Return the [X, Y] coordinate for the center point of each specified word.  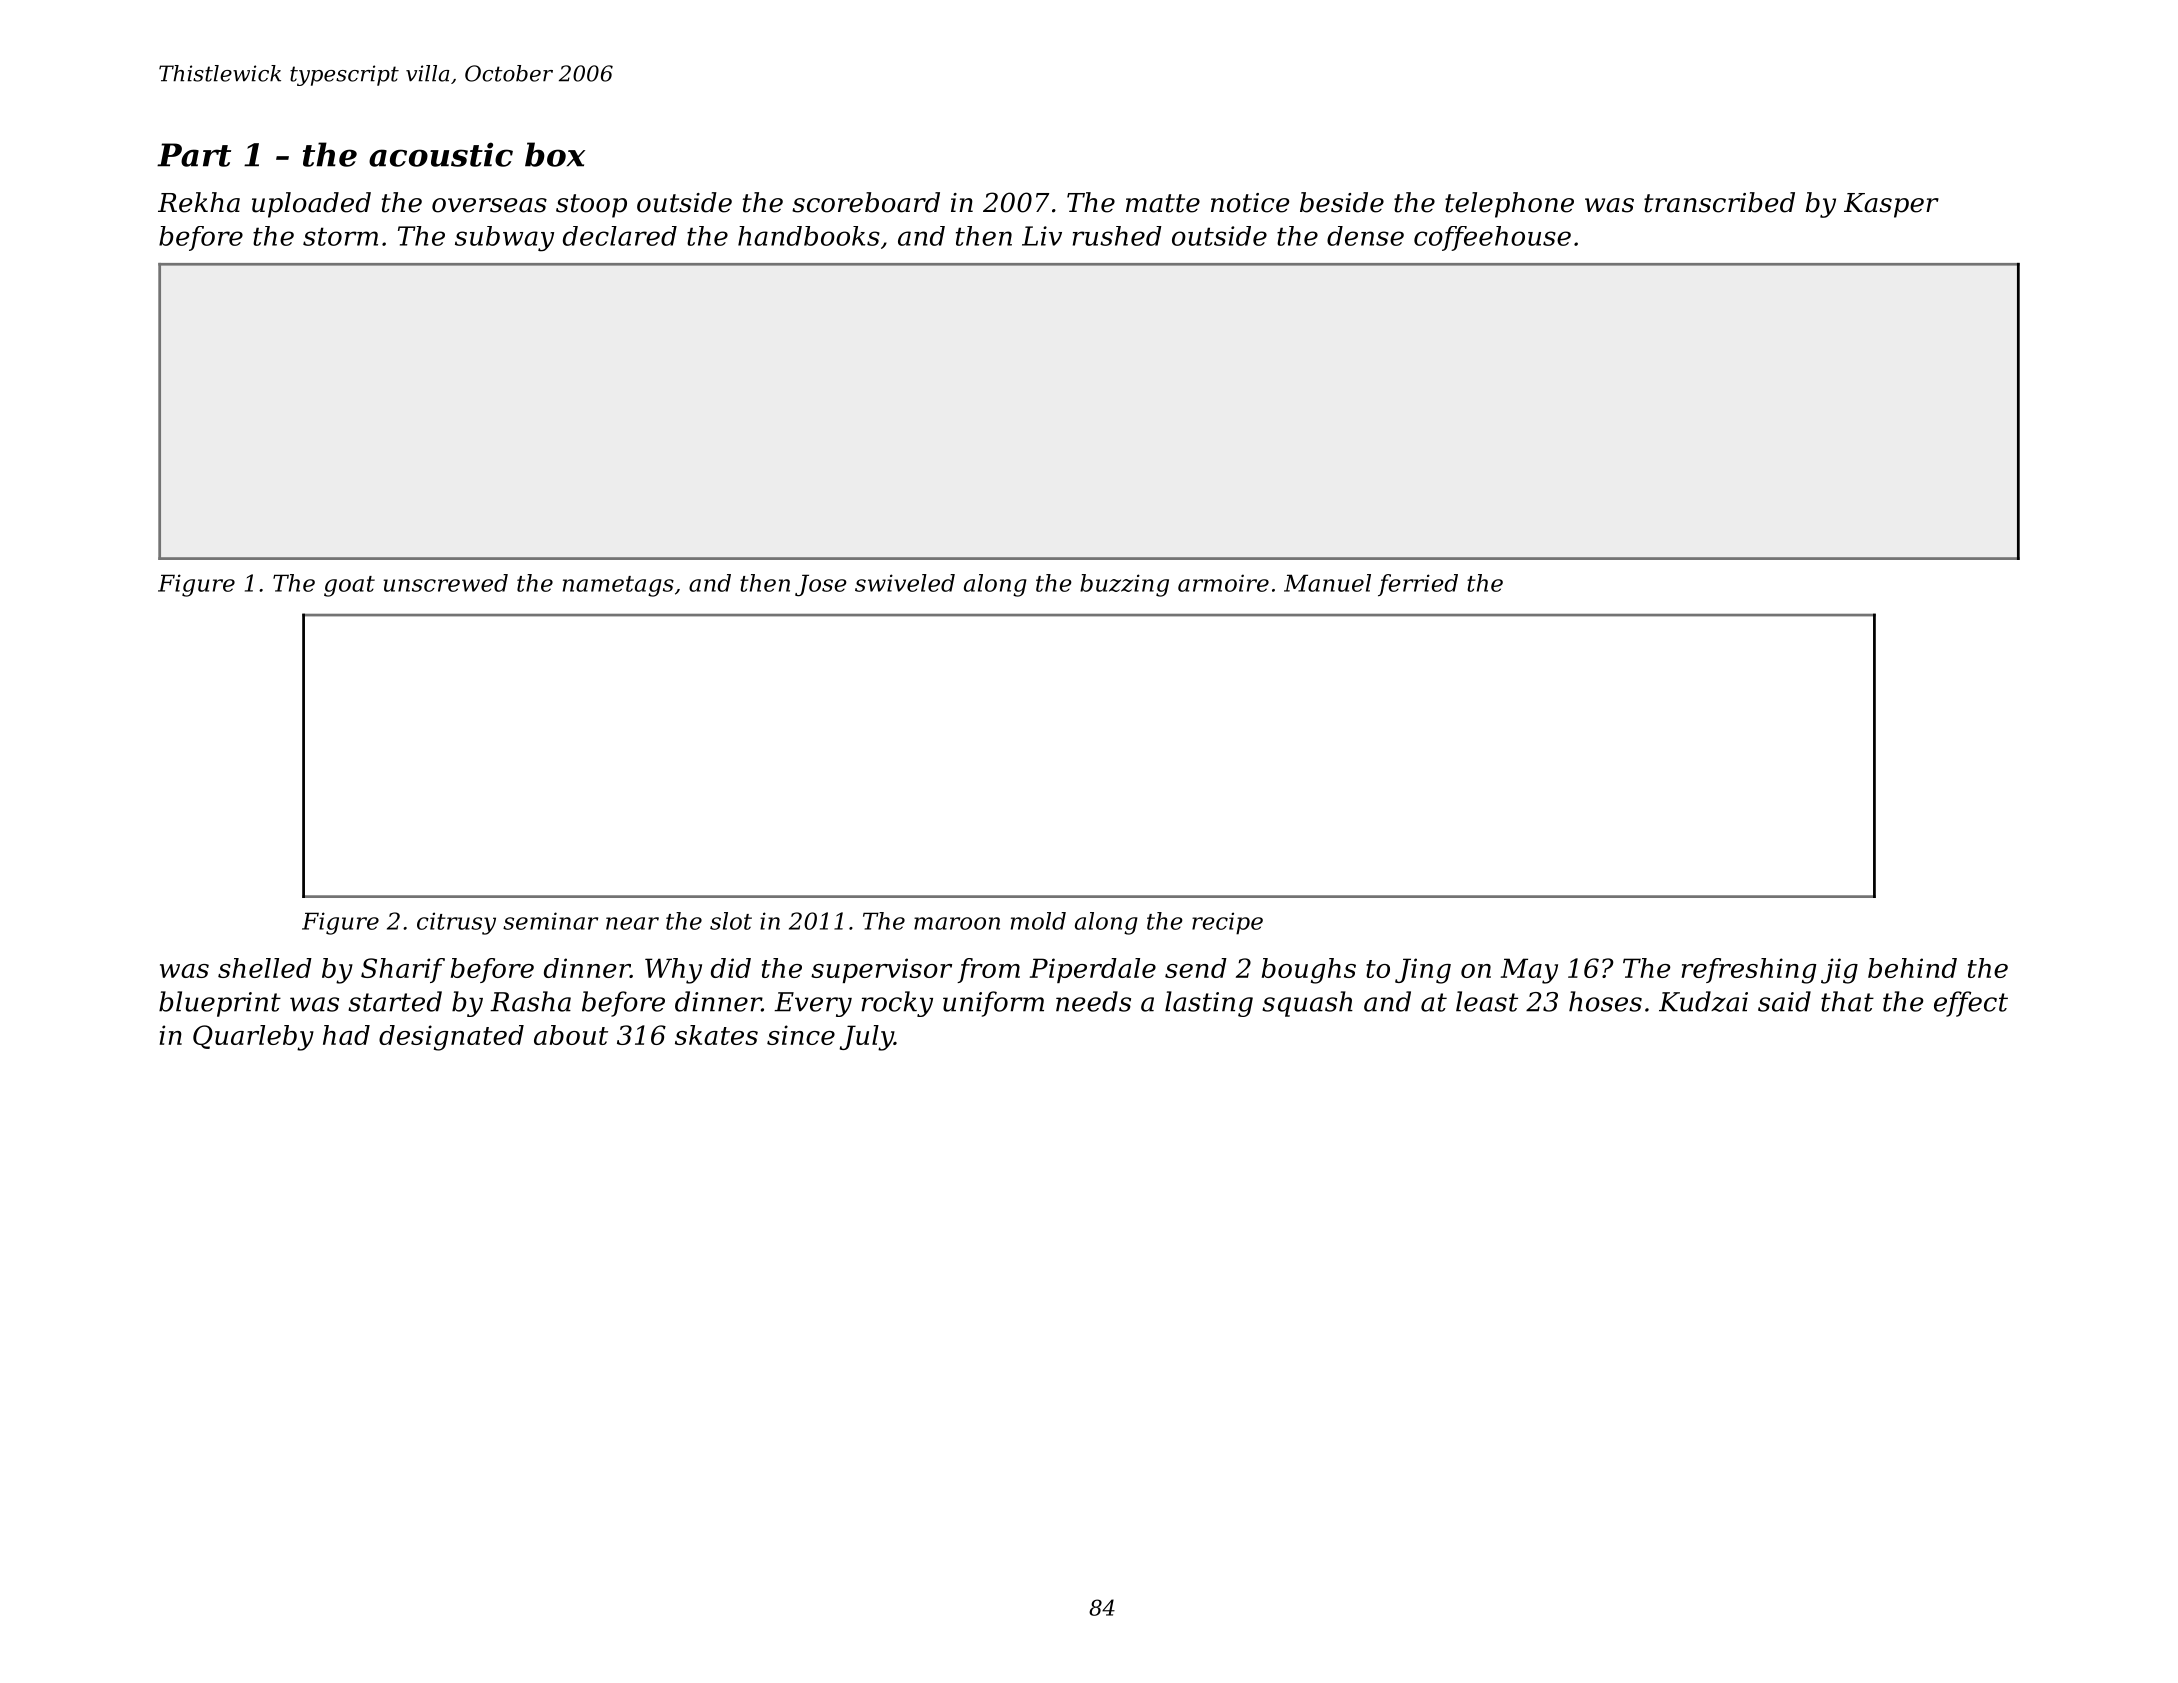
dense [1365, 236]
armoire [1223, 583]
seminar [550, 921]
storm [340, 236]
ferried [1418, 585]
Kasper [1891, 205]
